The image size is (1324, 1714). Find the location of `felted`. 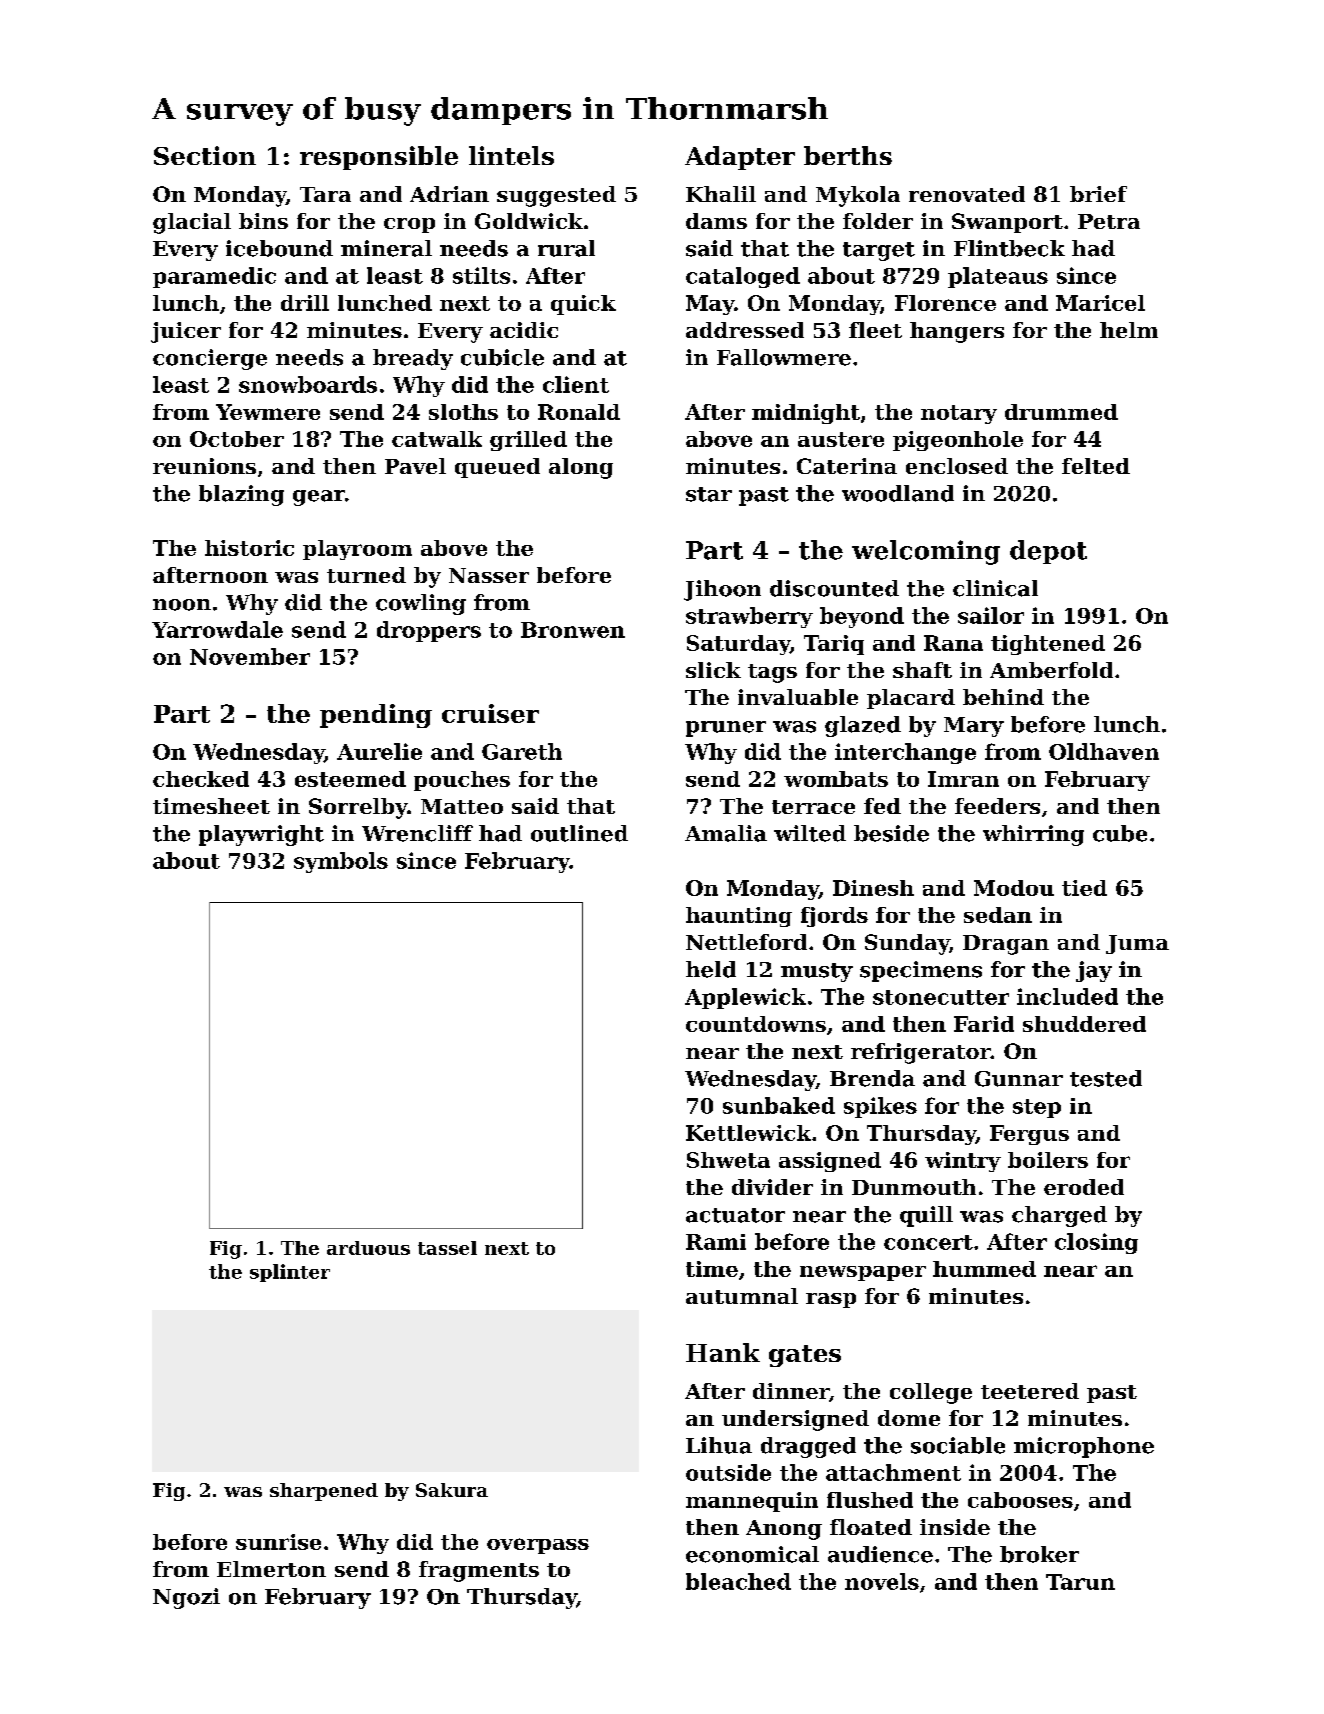

felted is located at coordinates (1096, 466).
